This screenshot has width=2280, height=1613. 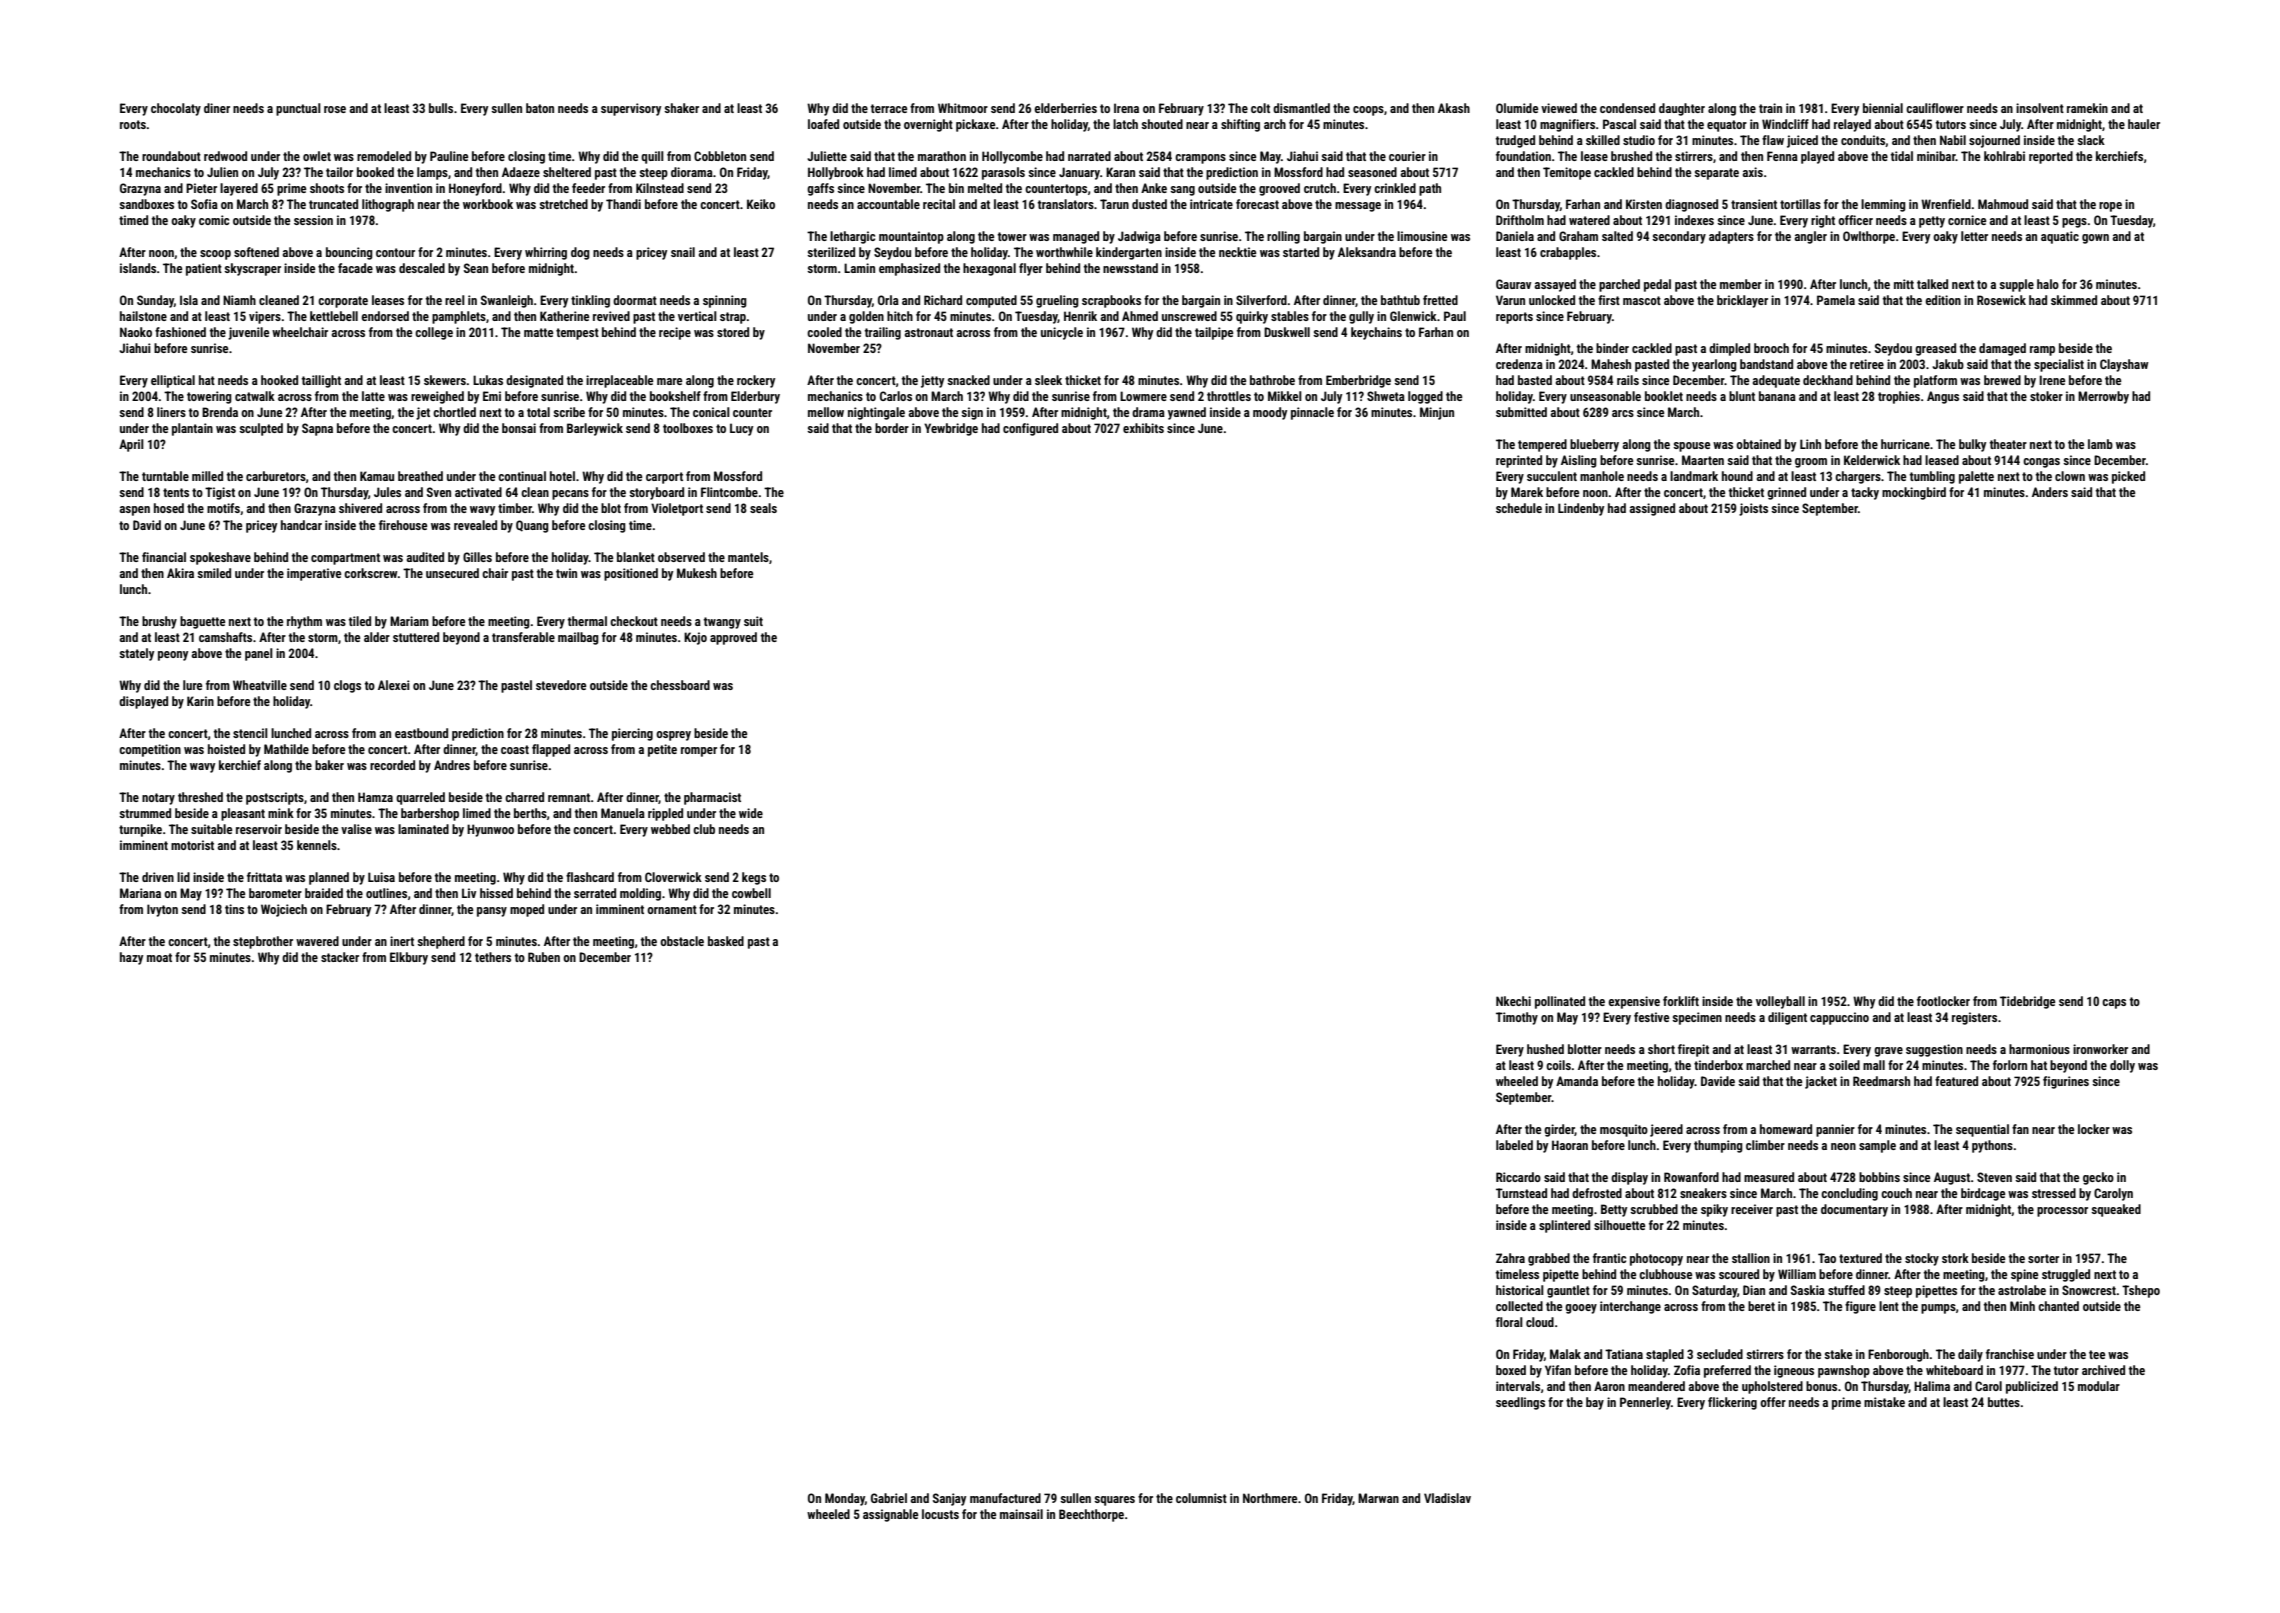 I want to click on flickering, so click(x=1732, y=1403).
